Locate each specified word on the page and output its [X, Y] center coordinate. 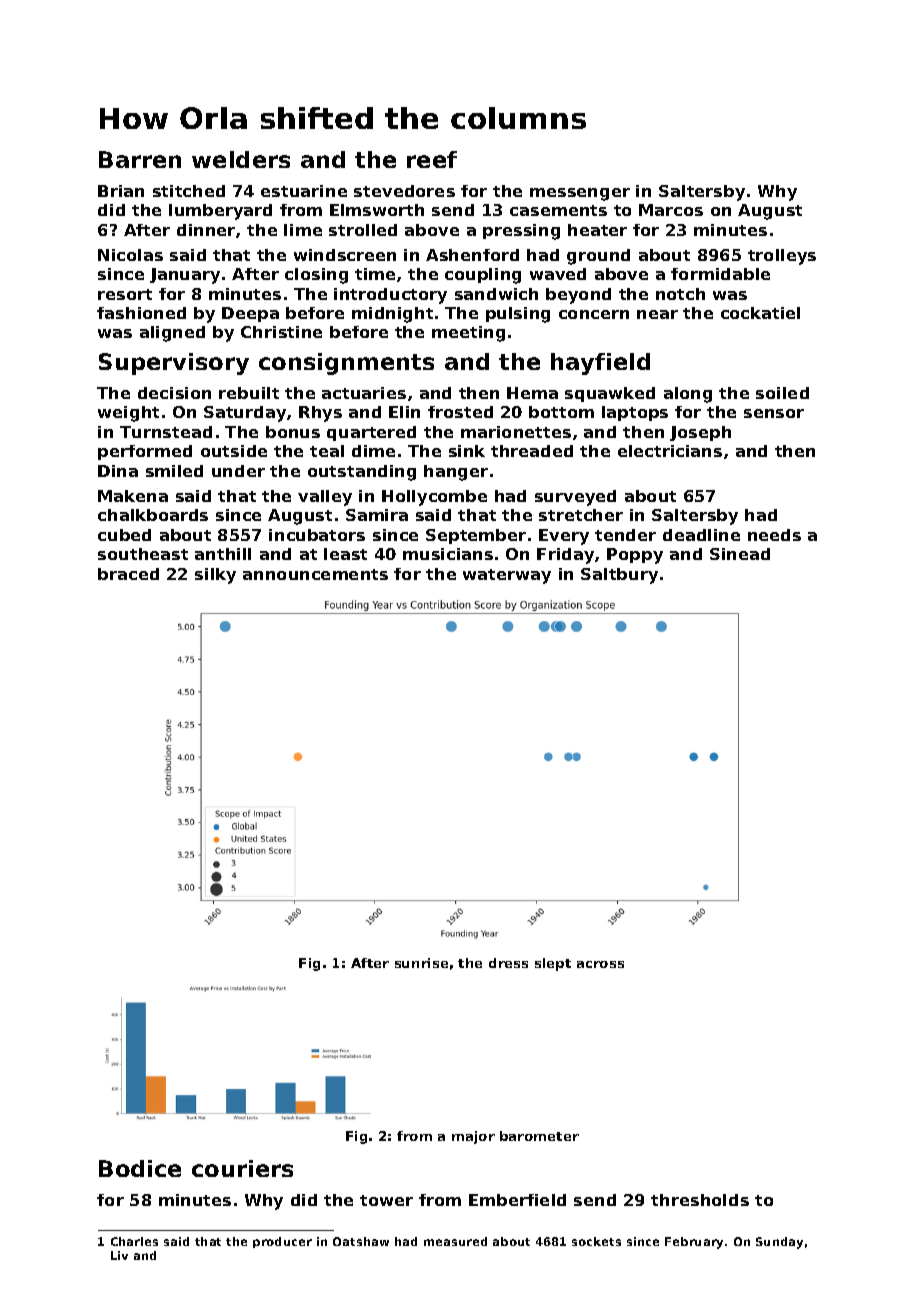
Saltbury [619, 576]
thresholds [700, 1200]
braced [128, 574]
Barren [140, 159]
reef [432, 159]
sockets [596, 1241]
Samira [377, 515]
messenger [580, 194]
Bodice [140, 1168]
